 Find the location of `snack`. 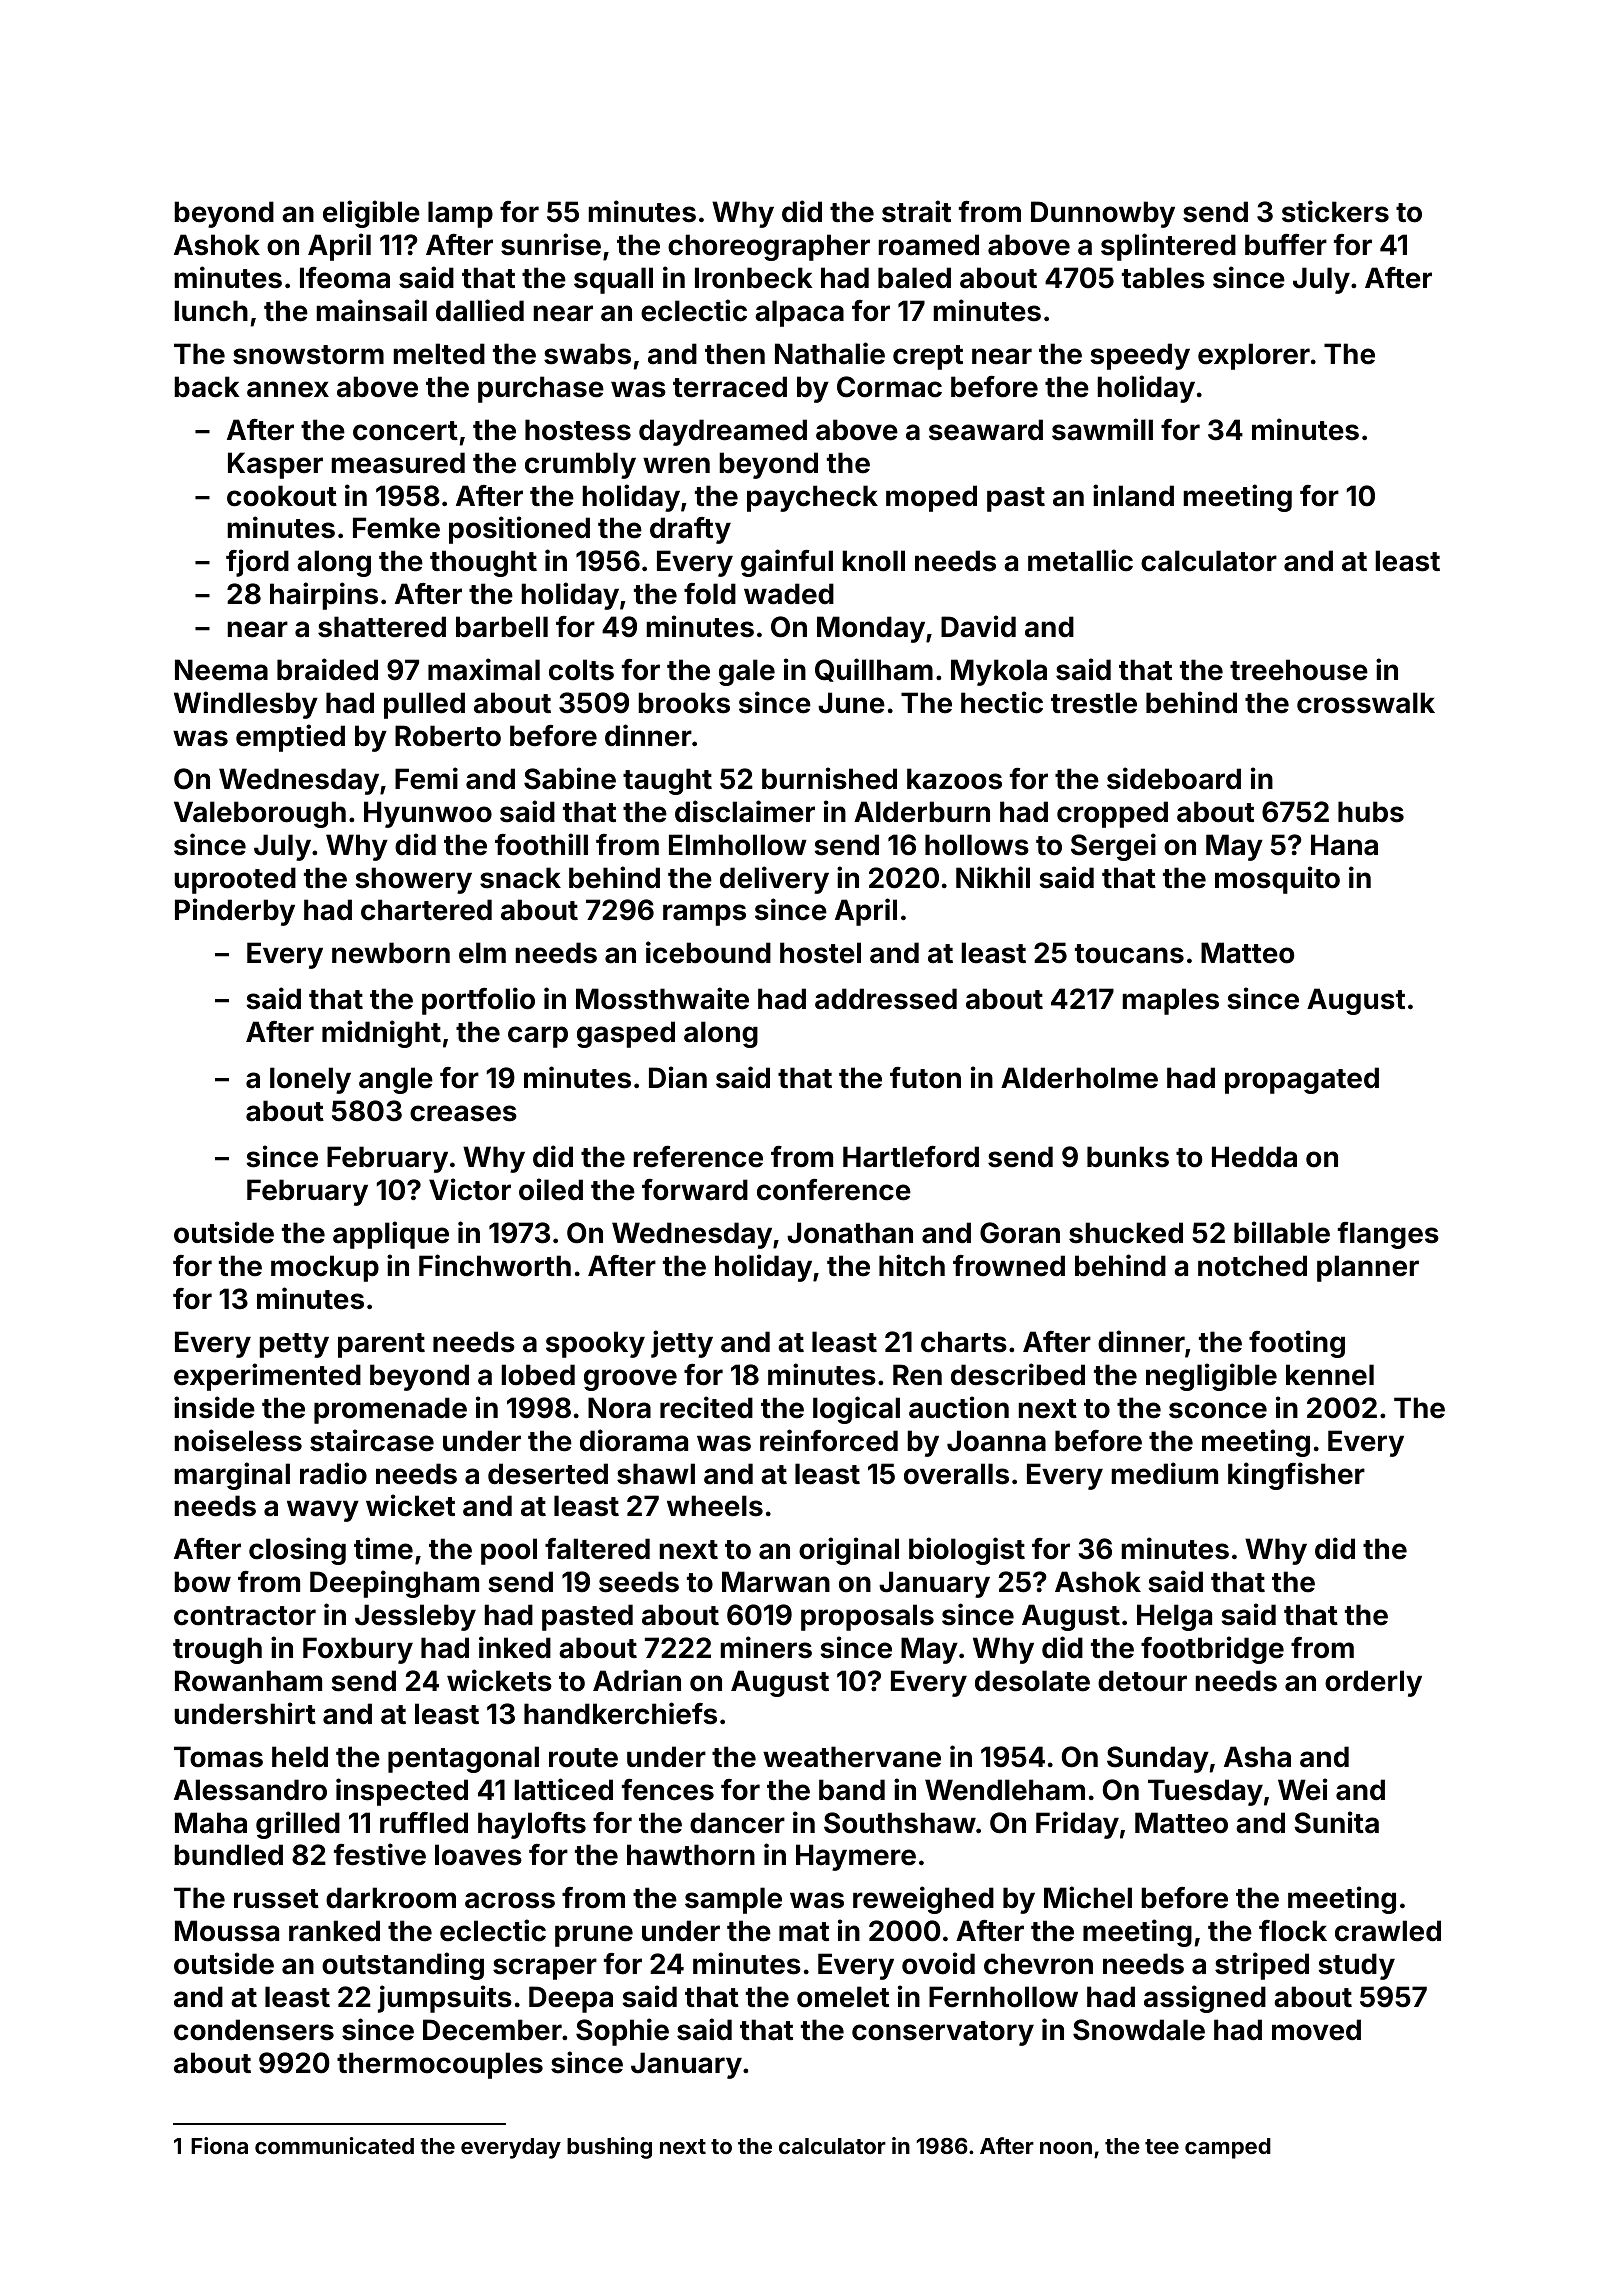

snack is located at coordinates (520, 878).
